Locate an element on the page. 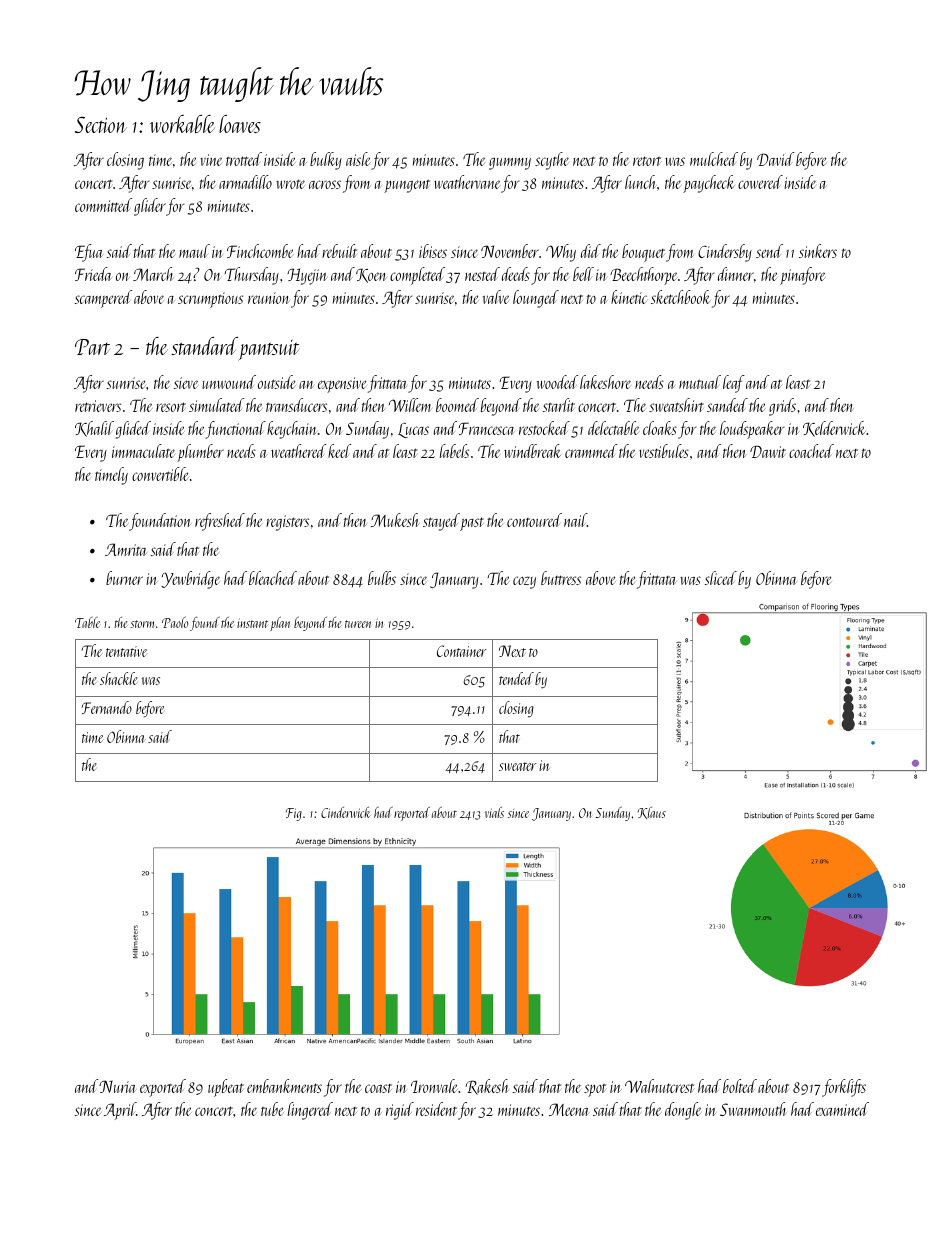  Nuria is located at coordinates (117, 1086).
